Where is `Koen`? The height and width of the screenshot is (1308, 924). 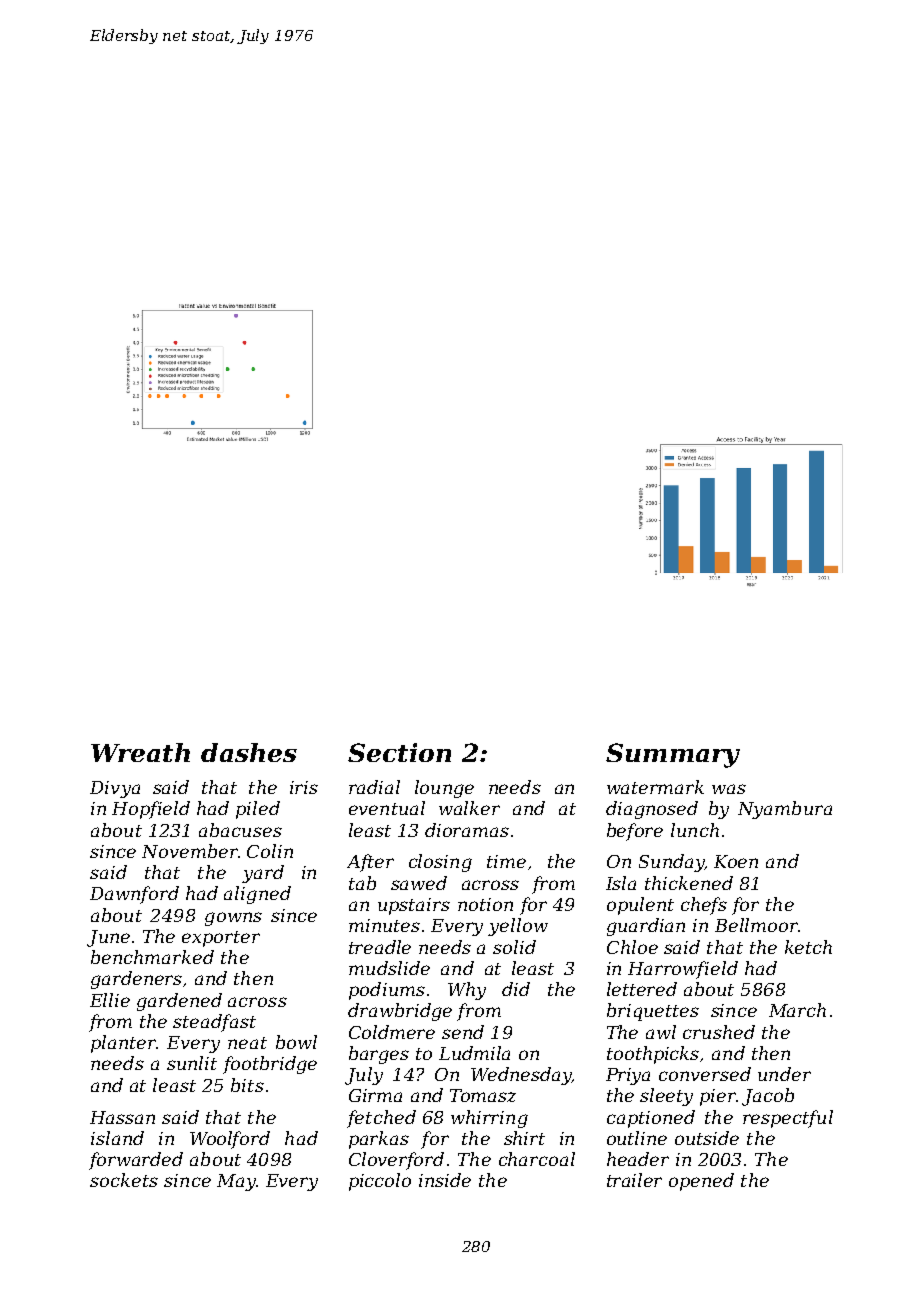
Koen is located at coordinates (736, 861).
